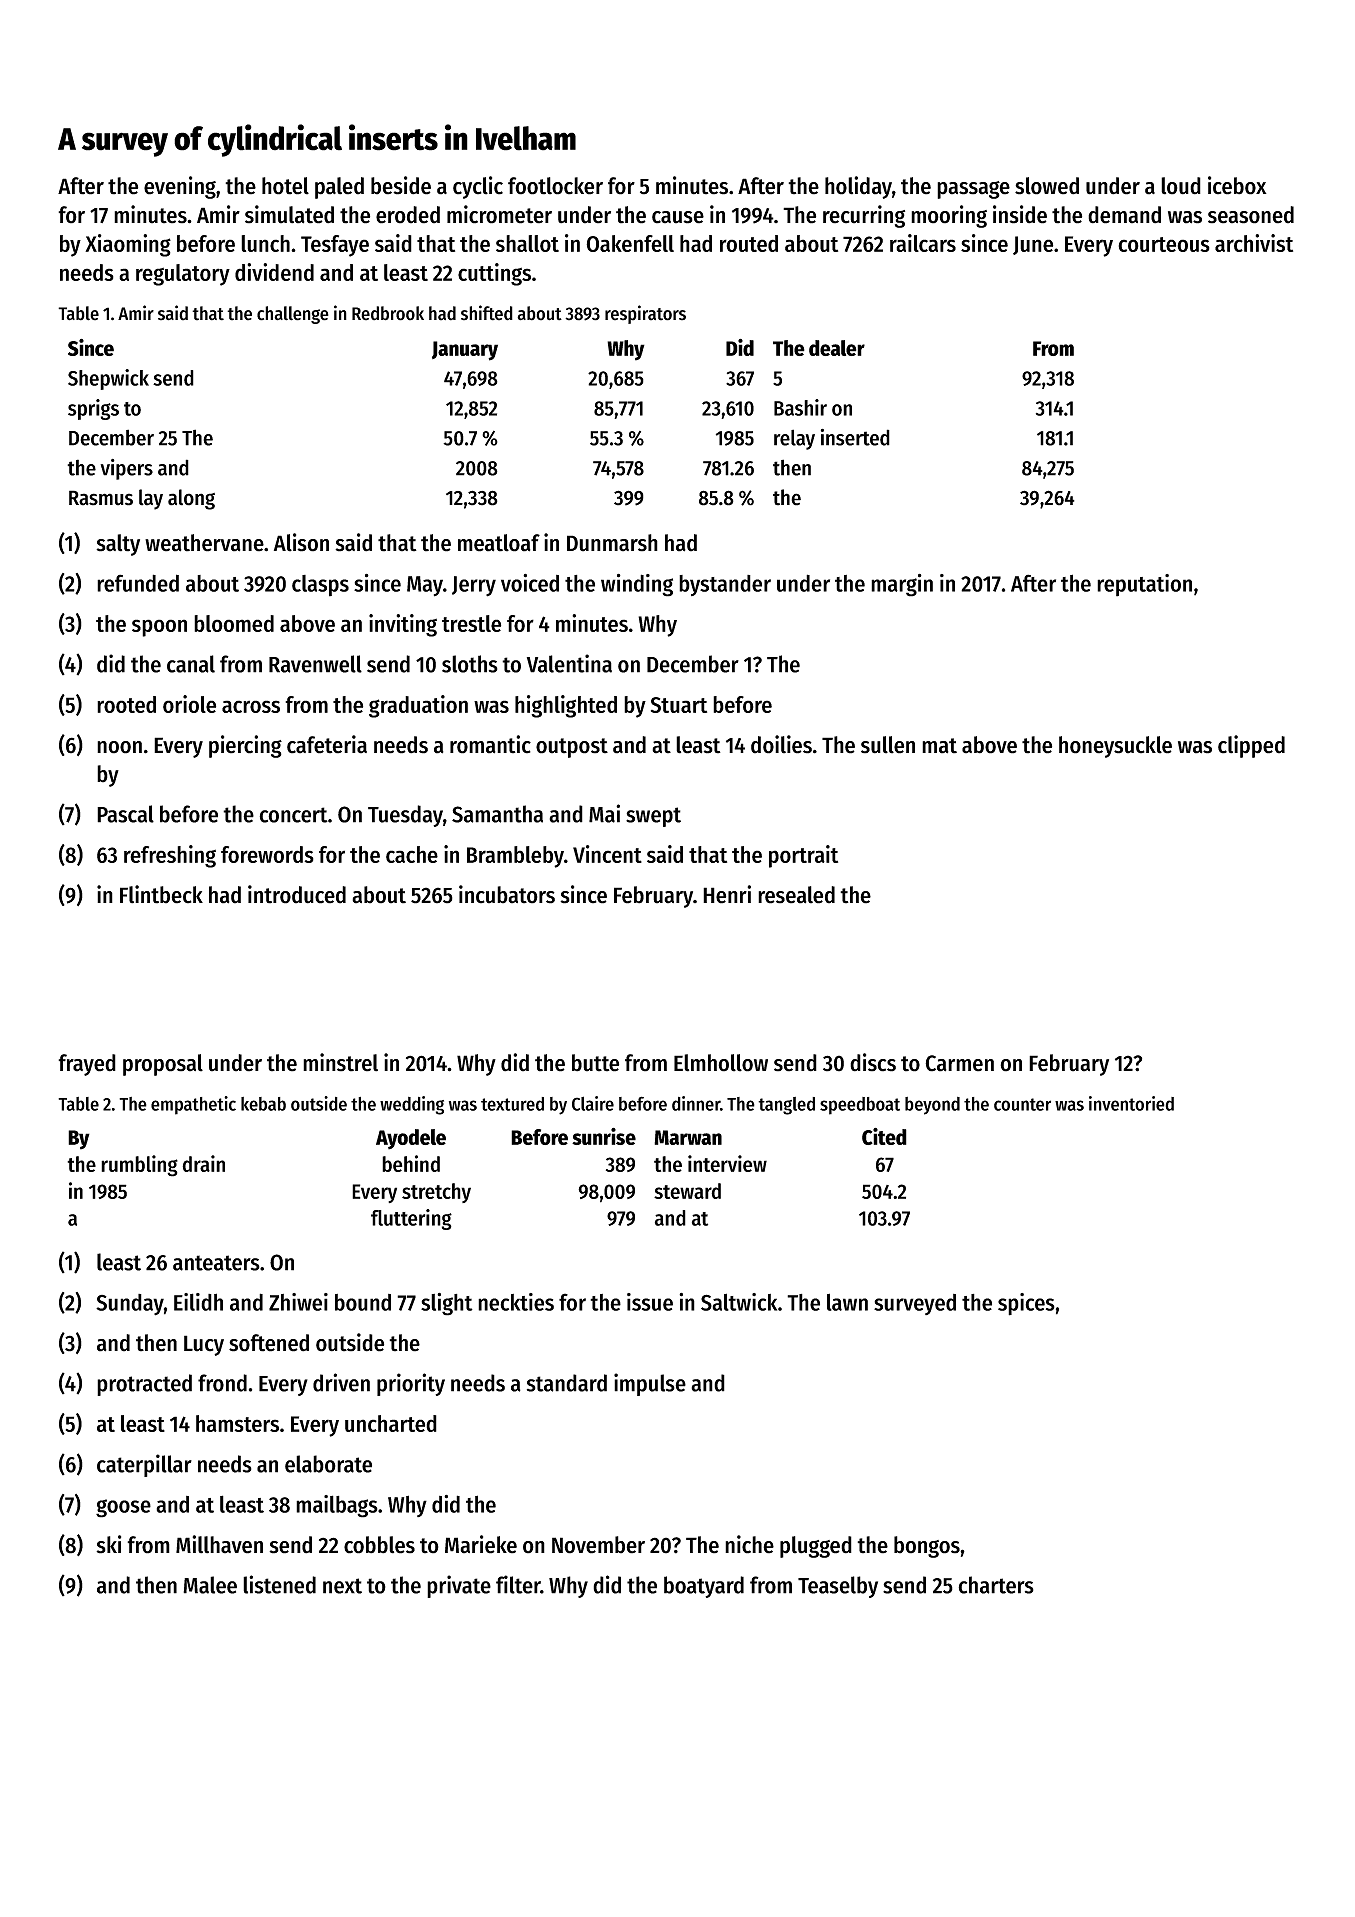 The image size is (1355, 1917). What do you see at coordinates (144, 1465) in the screenshot?
I see `caterpillar` at bounding box center [144, 1465].
